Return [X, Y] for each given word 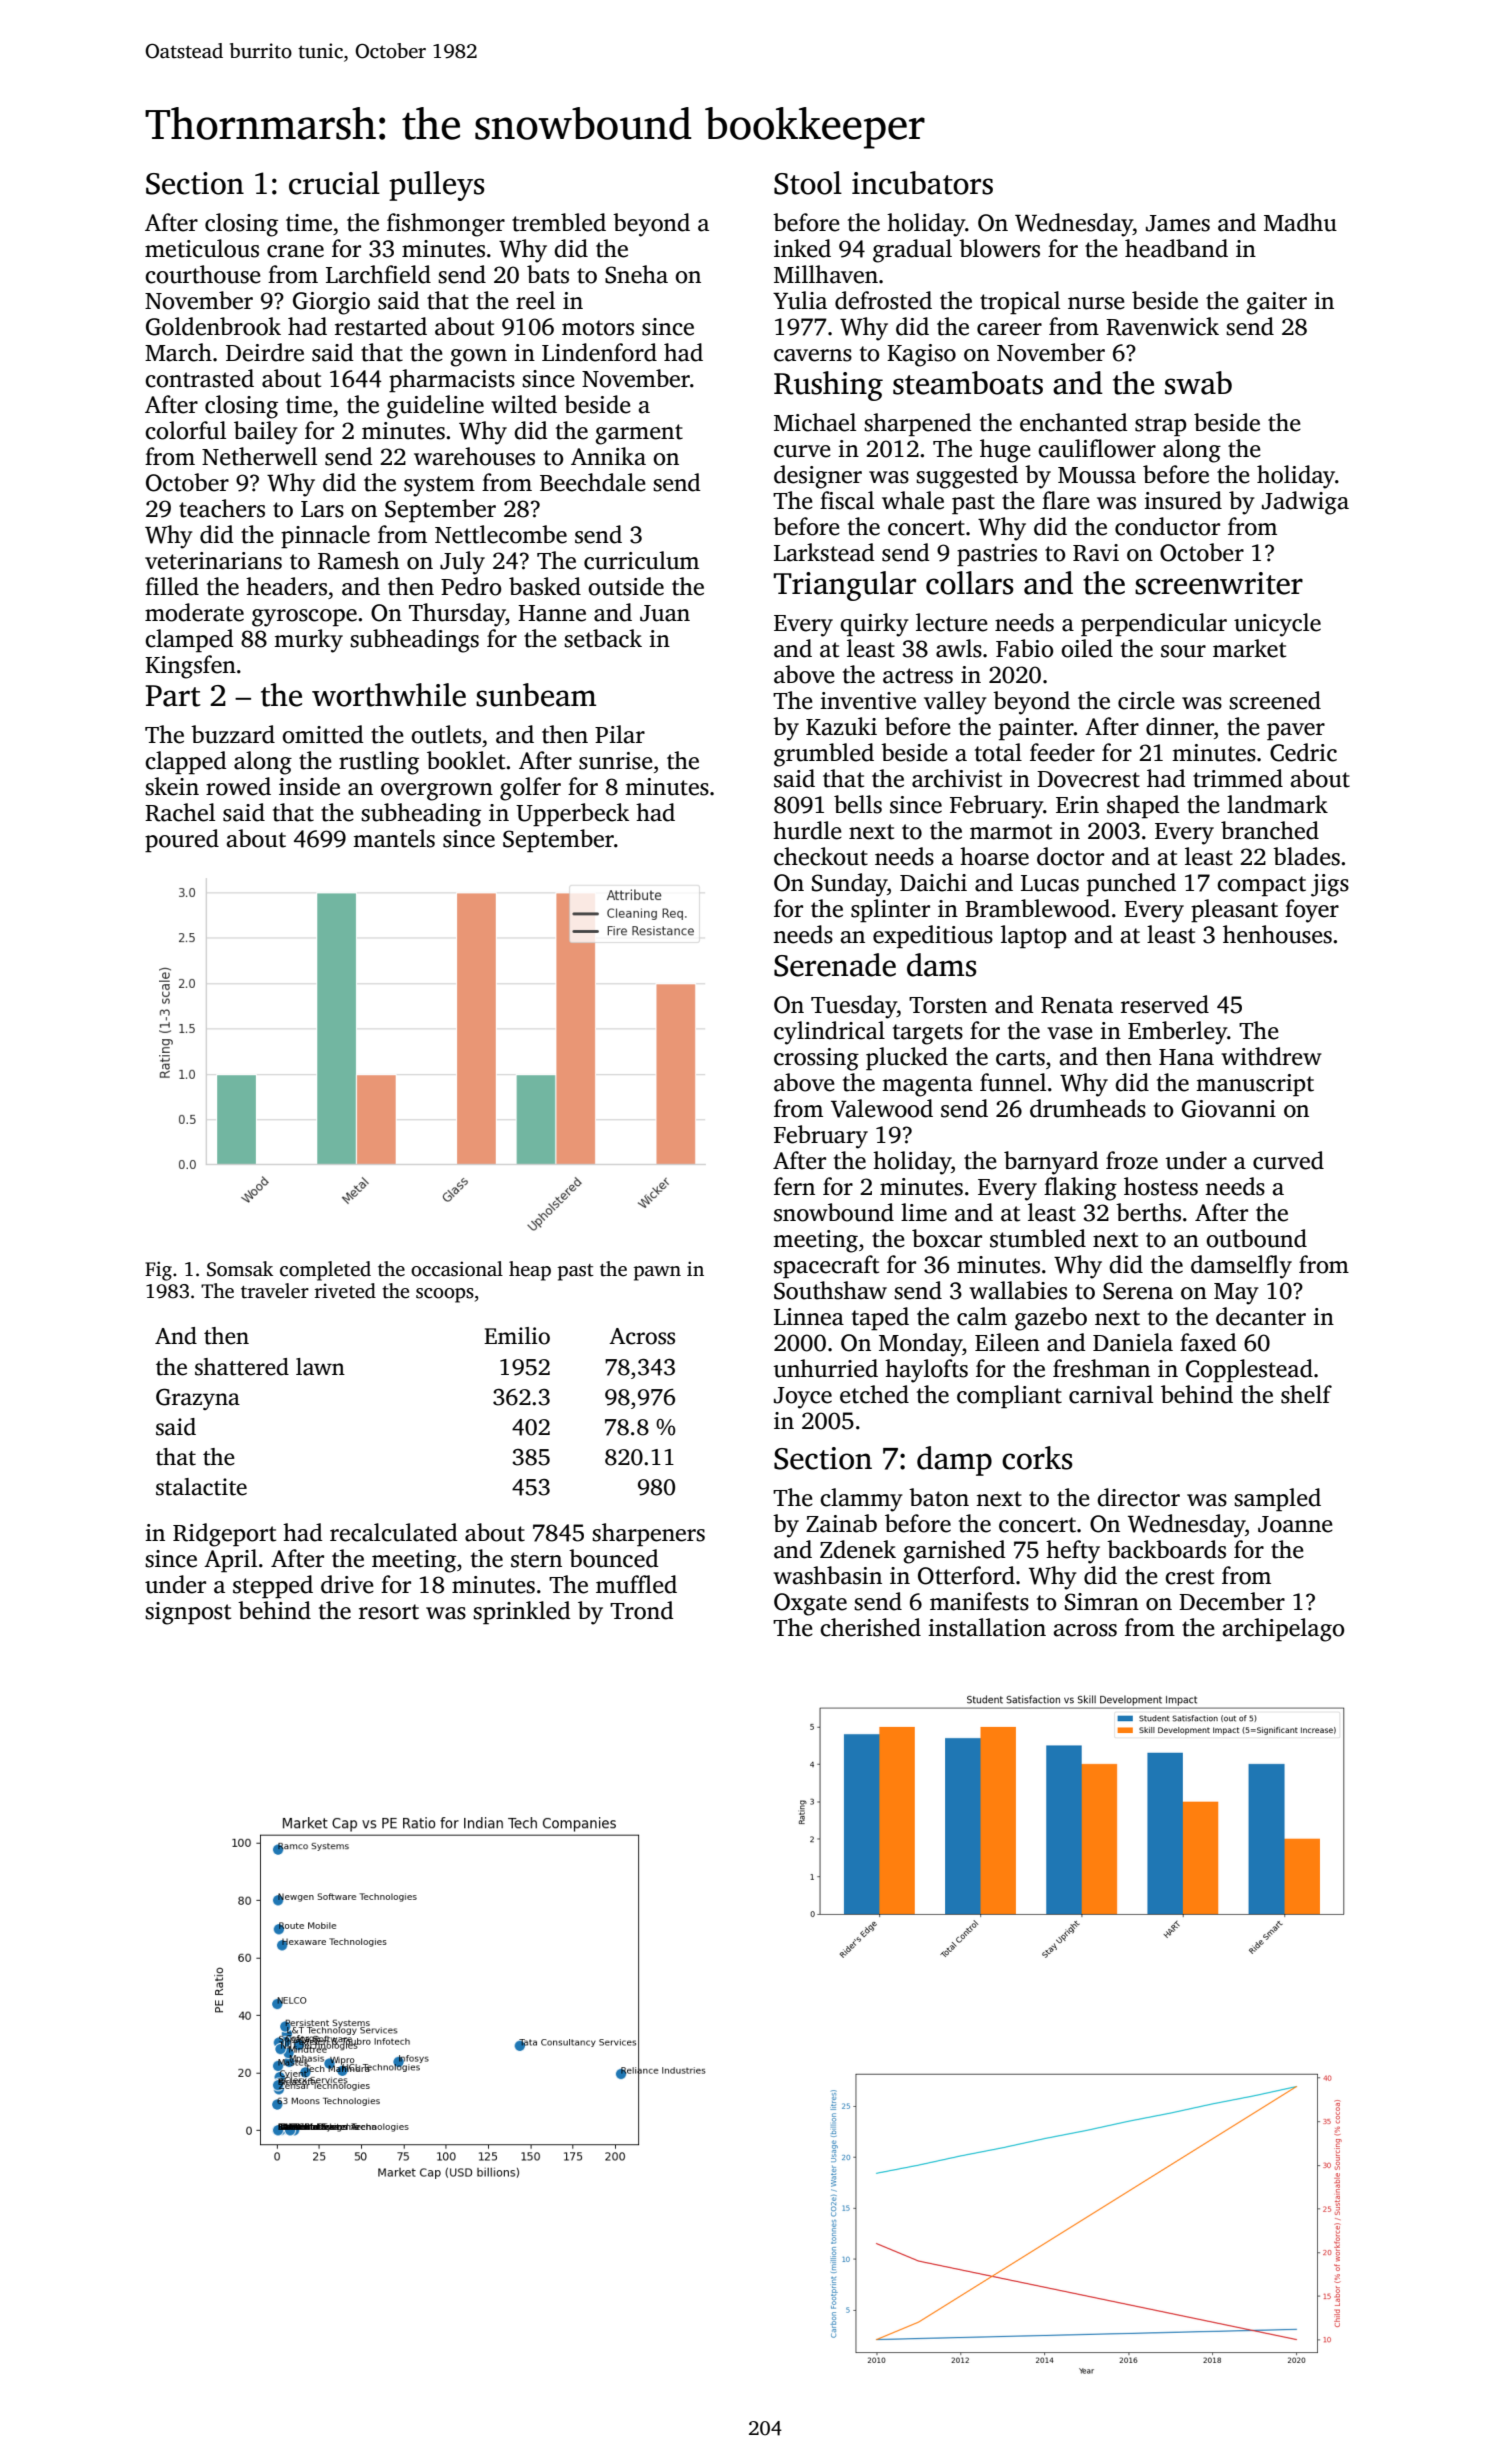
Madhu [1300, 222]
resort [389, 1612]
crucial [334, 183]
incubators [922, 183]
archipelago [1283, 1630]
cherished [870, 1627]
